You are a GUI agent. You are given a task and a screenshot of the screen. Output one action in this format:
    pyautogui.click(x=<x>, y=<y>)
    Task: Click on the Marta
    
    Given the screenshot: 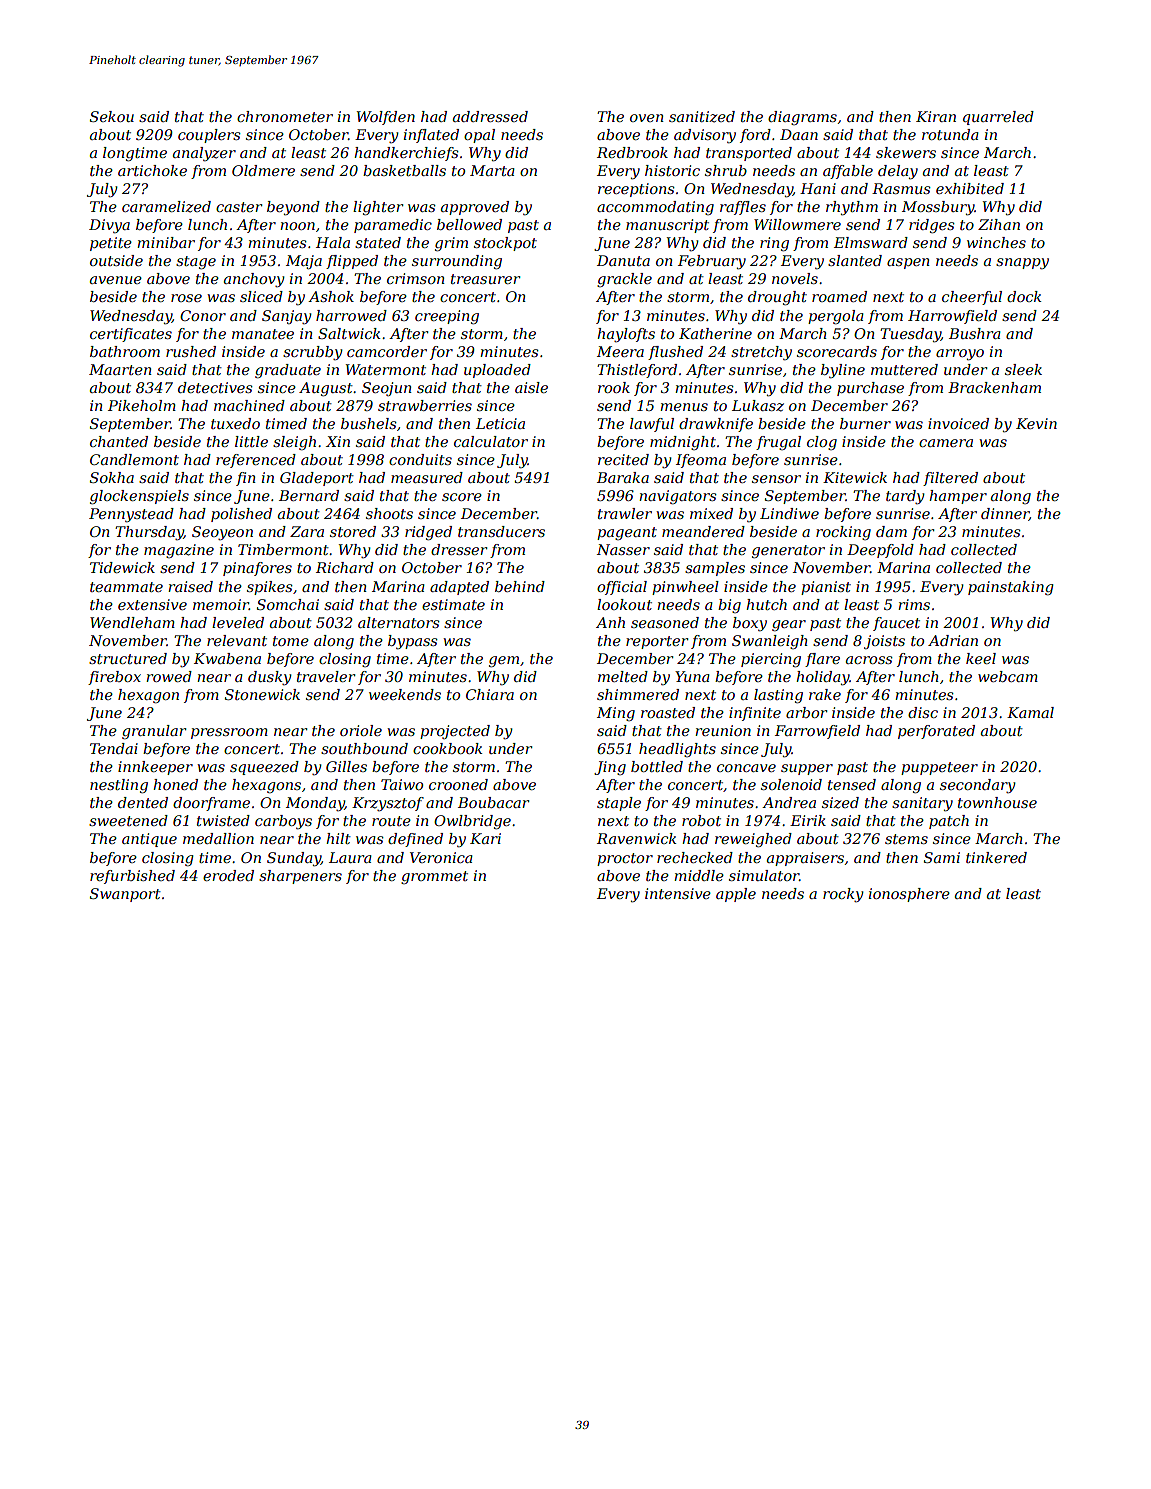 What is the action you would take?
    pyautogui.click(x=492, y=170)
